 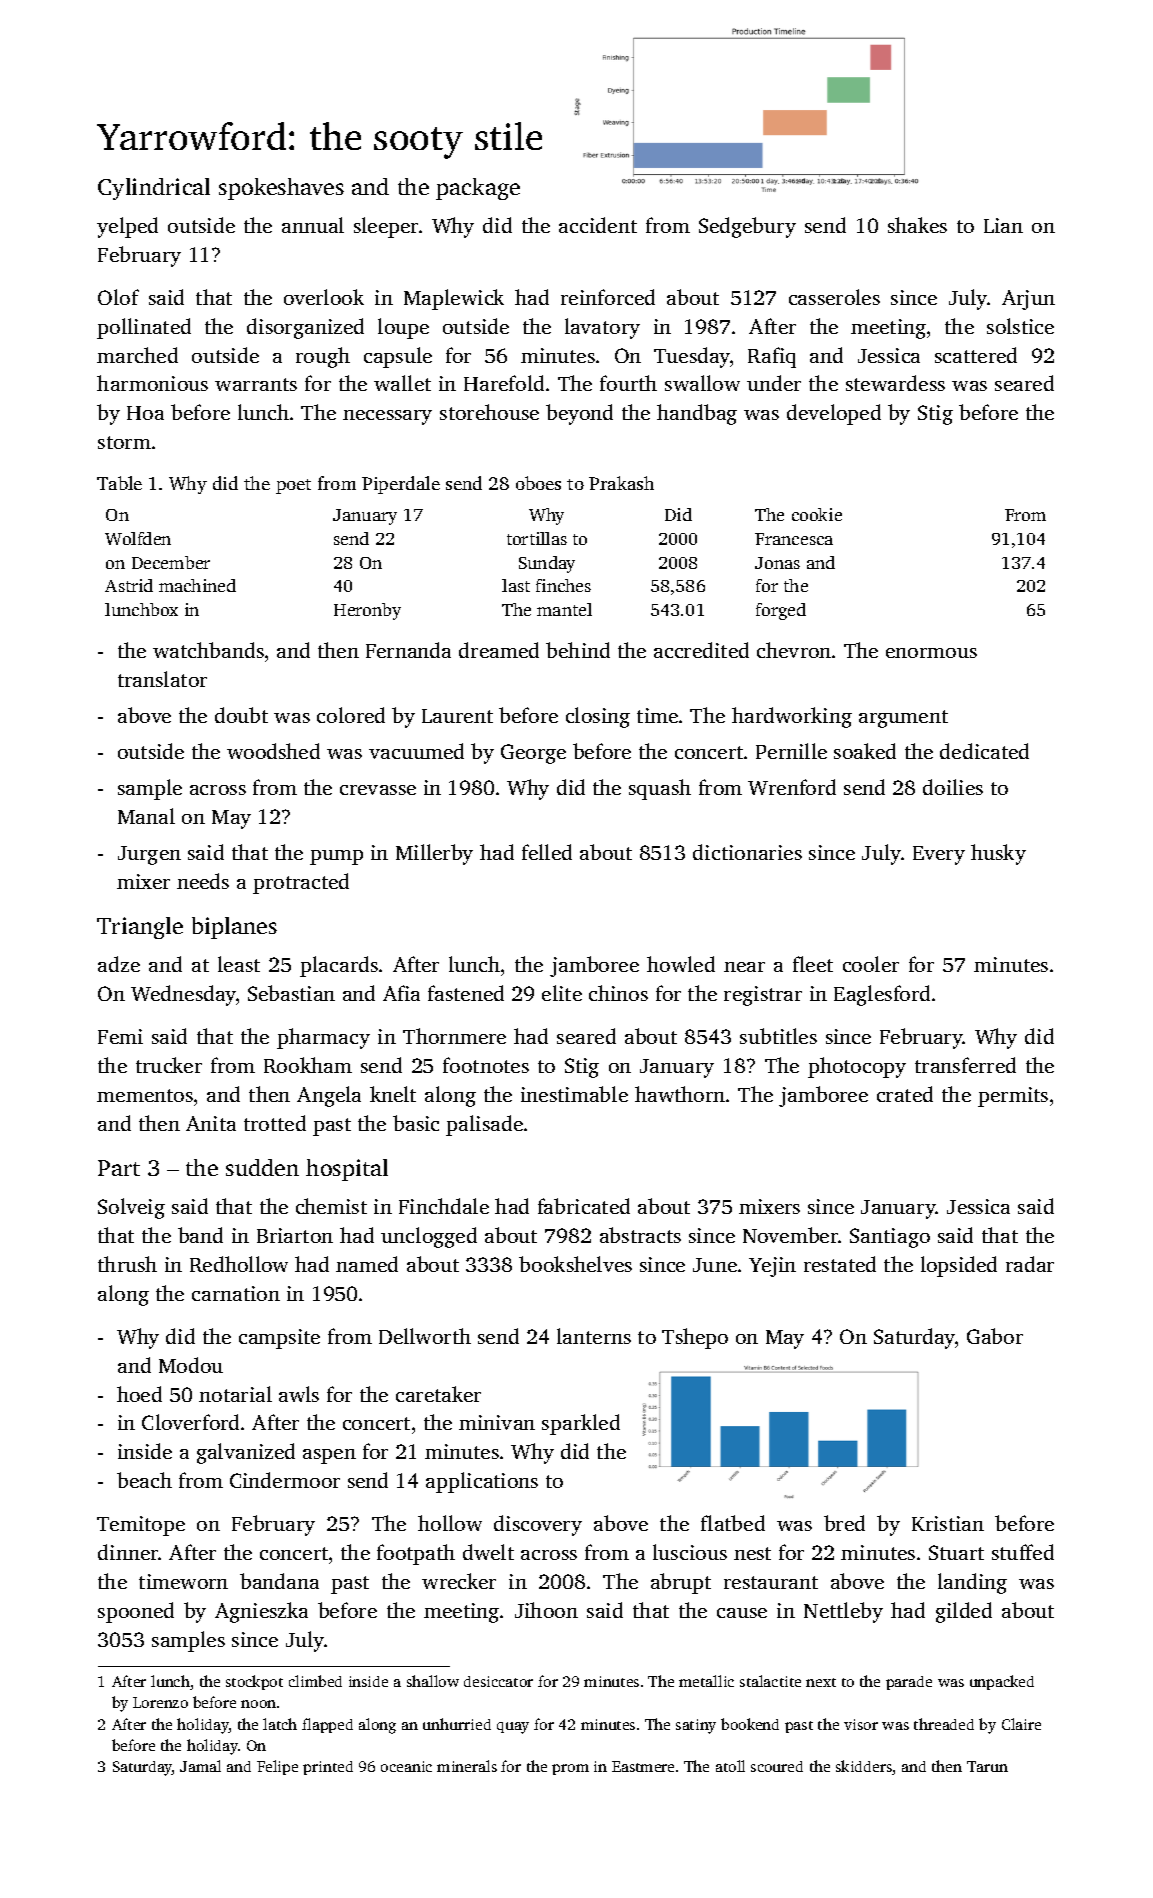 I want to click on Harefold, so click(x=504, y=383).
